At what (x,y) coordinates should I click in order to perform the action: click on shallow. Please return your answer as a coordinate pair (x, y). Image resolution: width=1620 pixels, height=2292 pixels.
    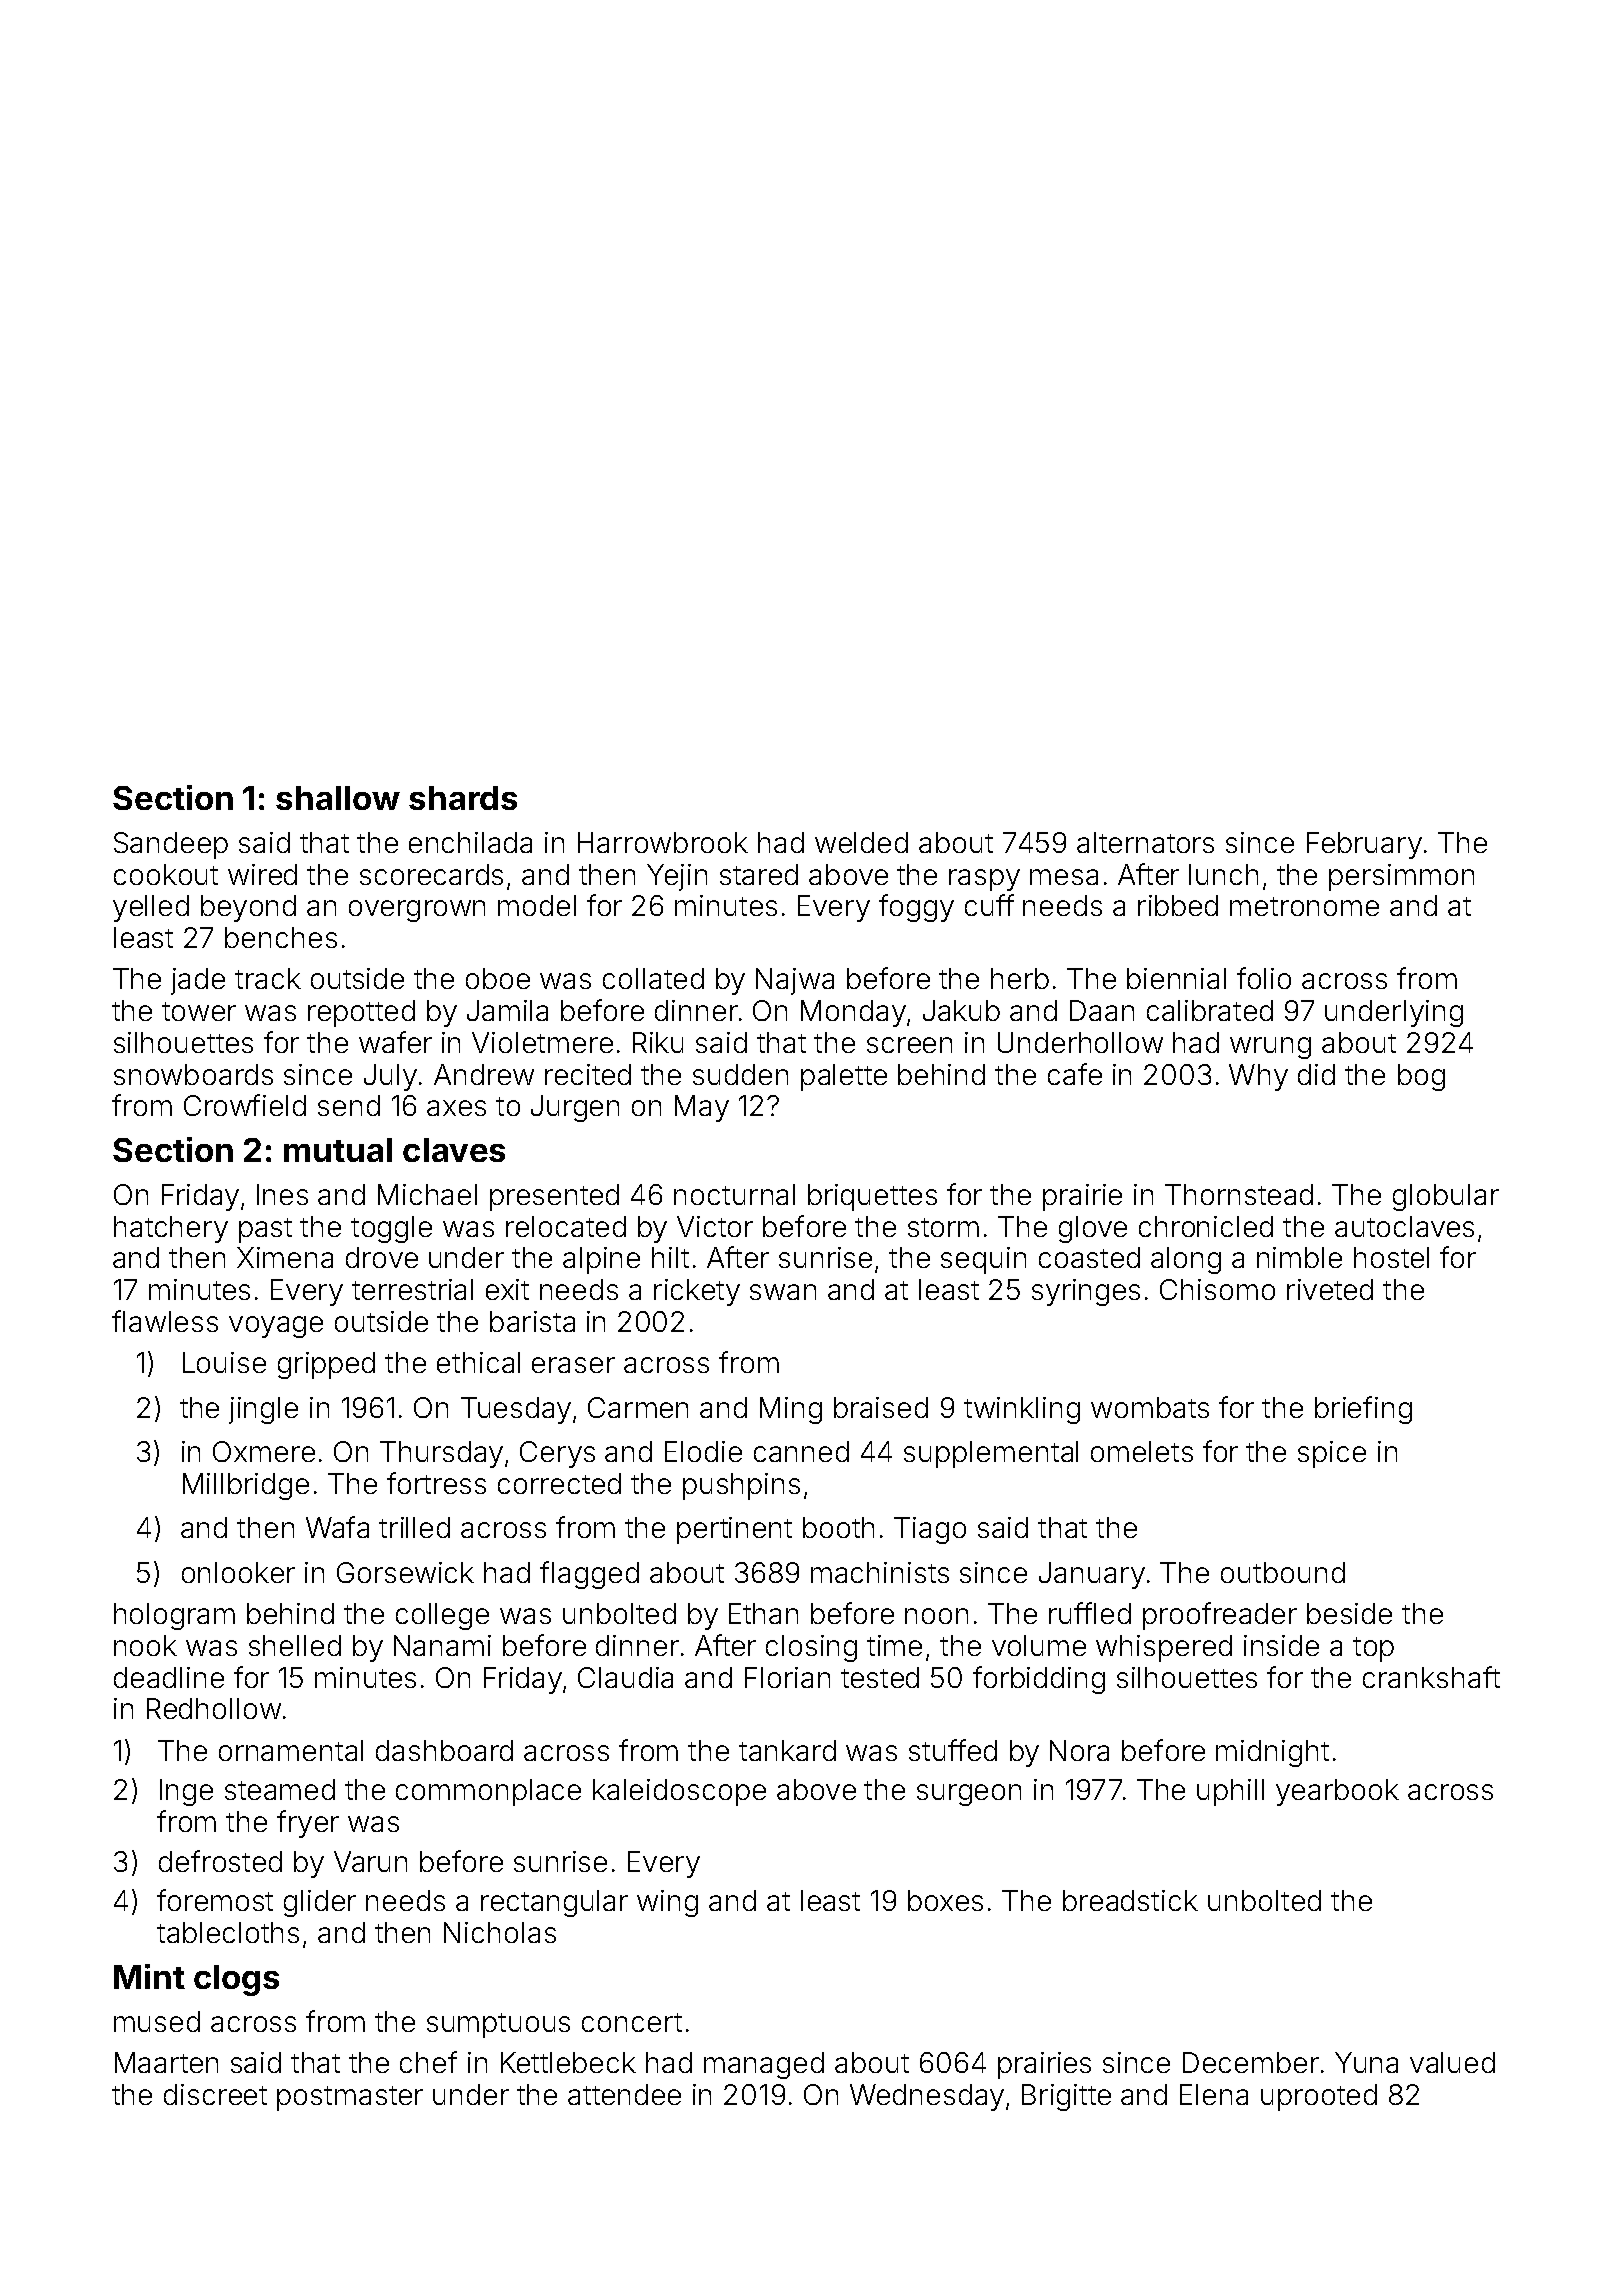
    Looking at the image, I should click on (338, 798).
